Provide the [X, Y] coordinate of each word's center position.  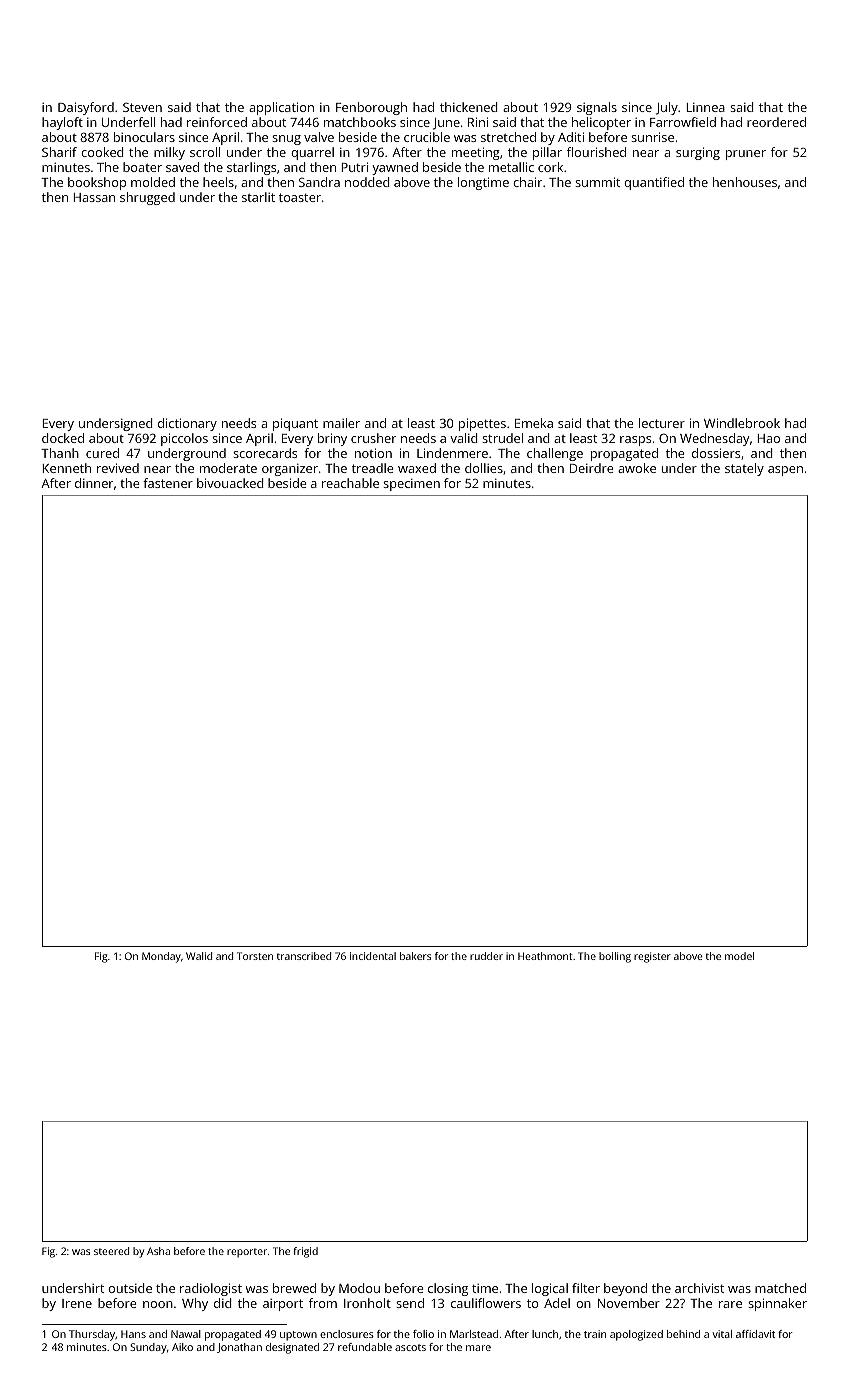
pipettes [482, 424]
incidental [373, 956]
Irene [77, 1303]
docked [63, 438]
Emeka [534, 423]
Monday [161, 957]
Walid [199, 956]
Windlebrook [742, 423]
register [652, 957]
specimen [411, 485]
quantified [654, 183]
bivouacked [230, 483]
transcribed [304, 956]
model [739, 956]
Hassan [94, 197]
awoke [637, 468]
